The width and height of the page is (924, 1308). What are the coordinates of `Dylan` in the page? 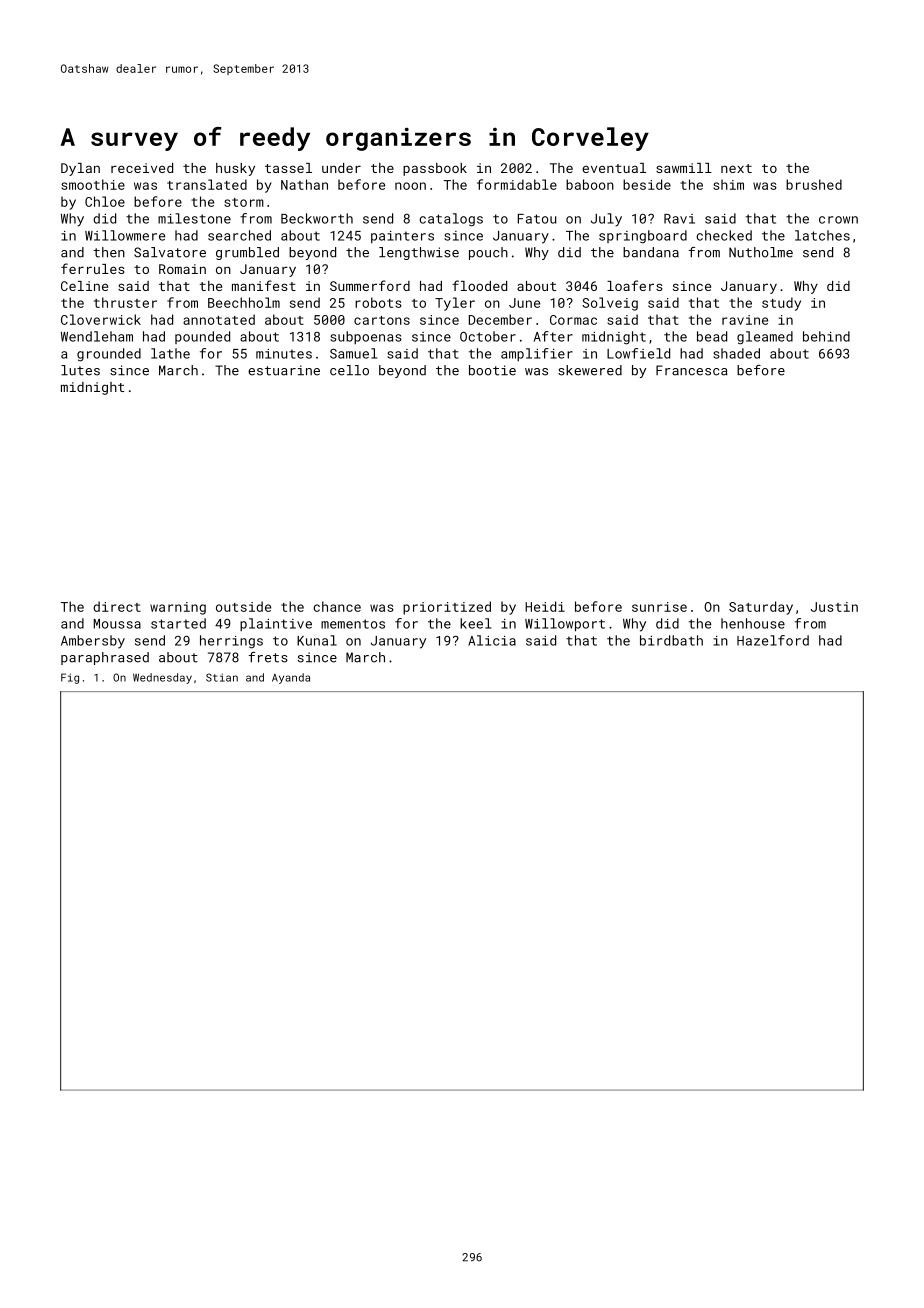 It's located at (80, 169).
